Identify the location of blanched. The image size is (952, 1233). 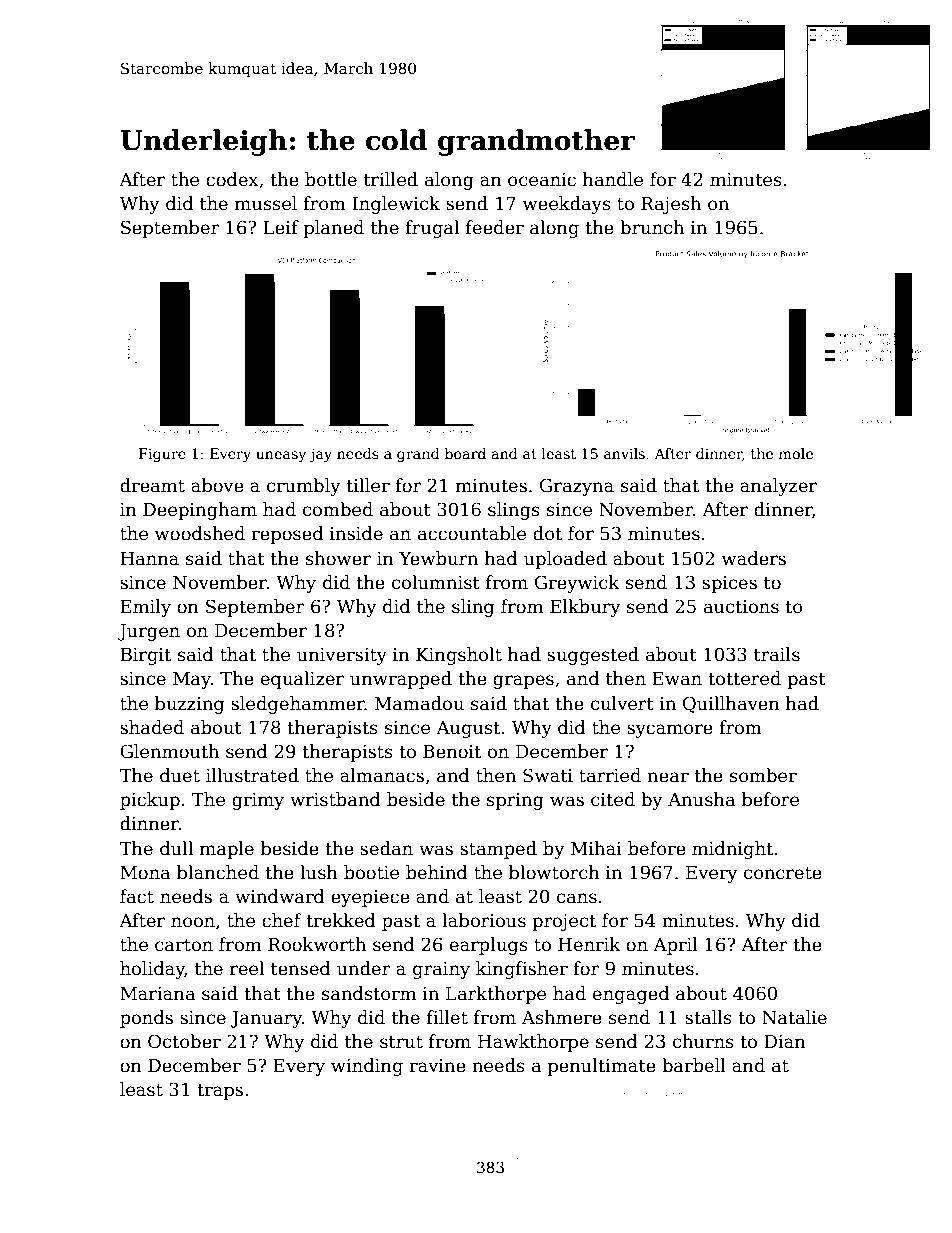
(218, 872).
